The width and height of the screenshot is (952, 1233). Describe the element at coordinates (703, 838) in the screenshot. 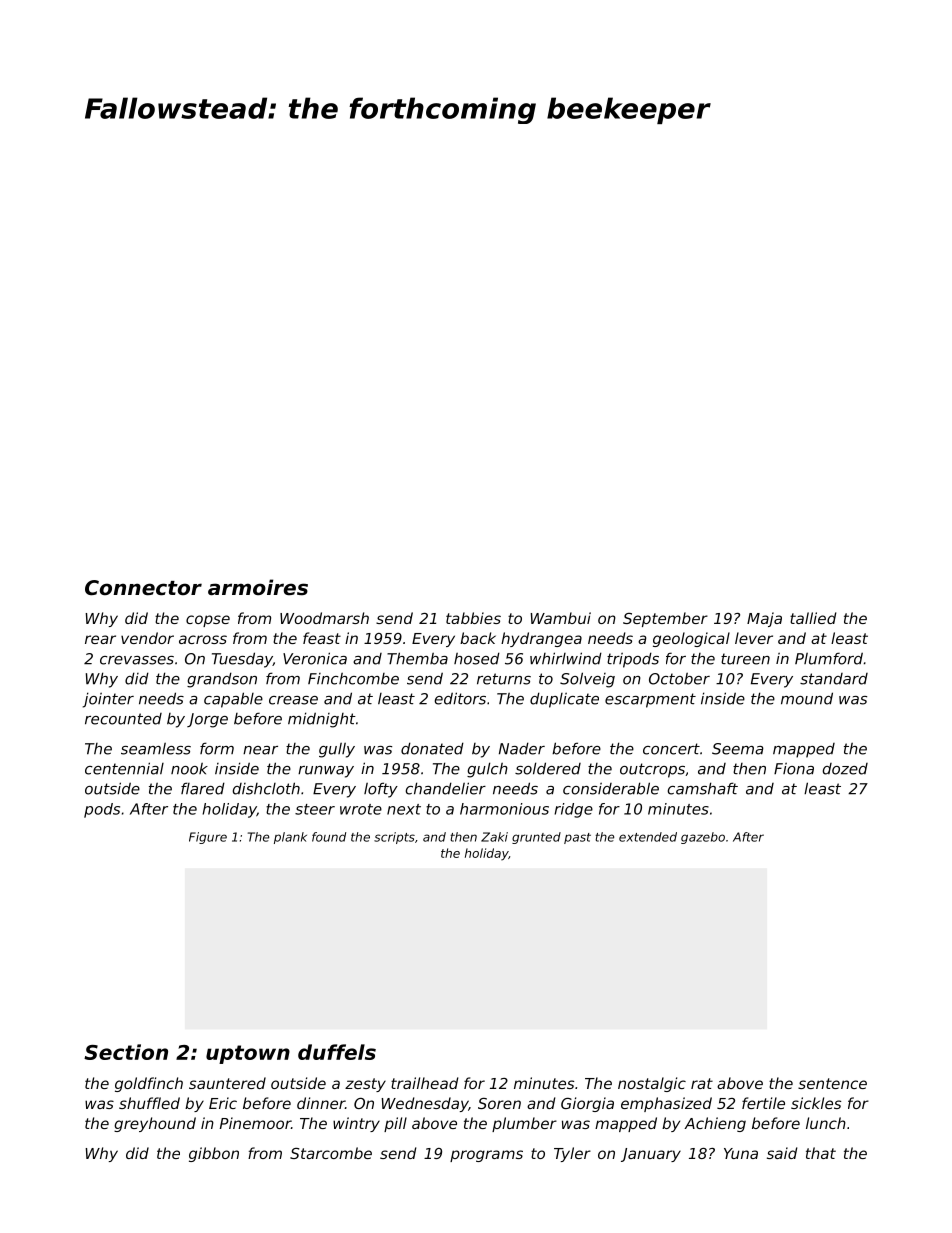

I see `gazebo` at that location.
